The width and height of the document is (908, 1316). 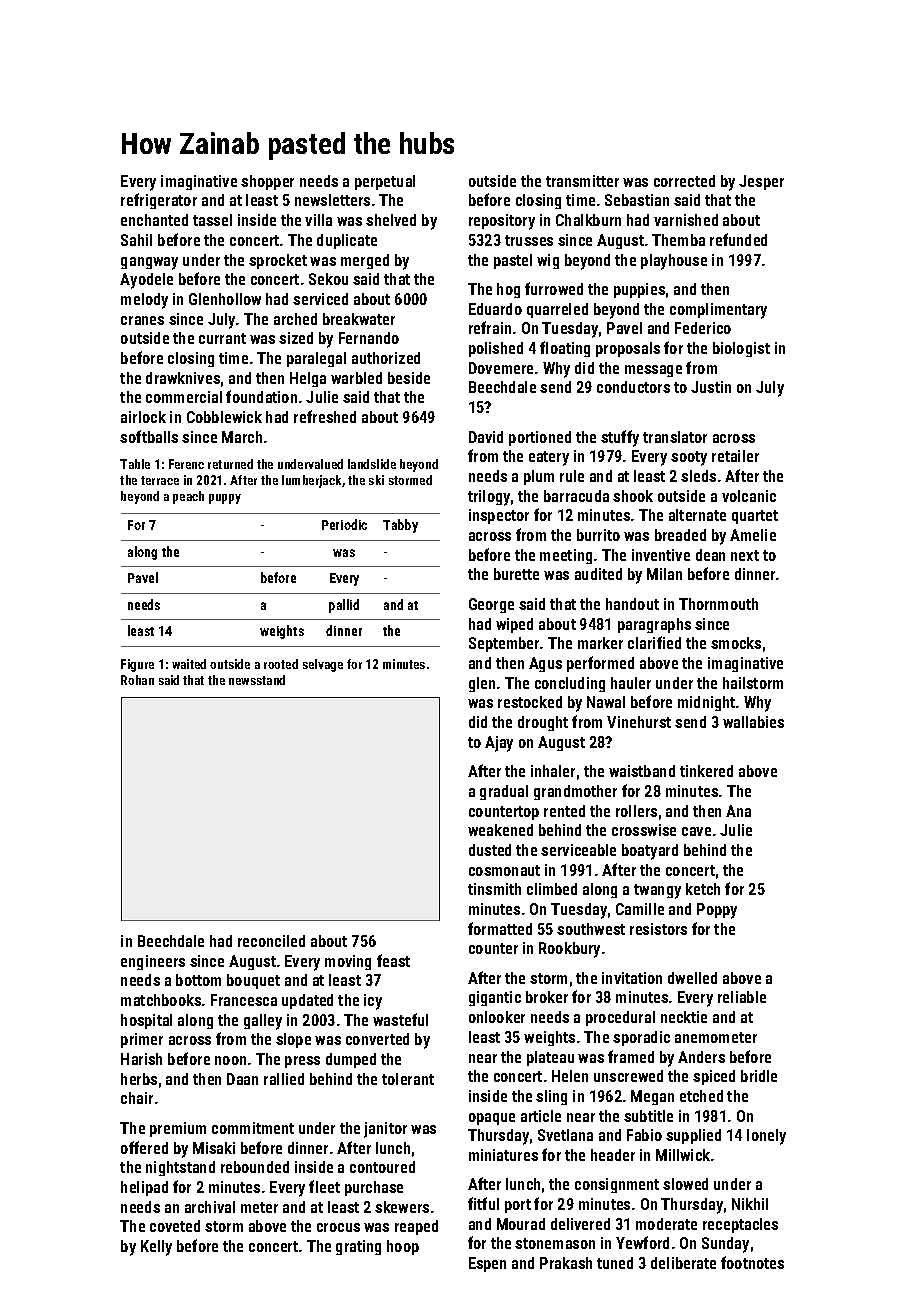 What do you see at coordinates (701, 1096) in the document?
I see `etched` at bounding box center [701, 1096].
